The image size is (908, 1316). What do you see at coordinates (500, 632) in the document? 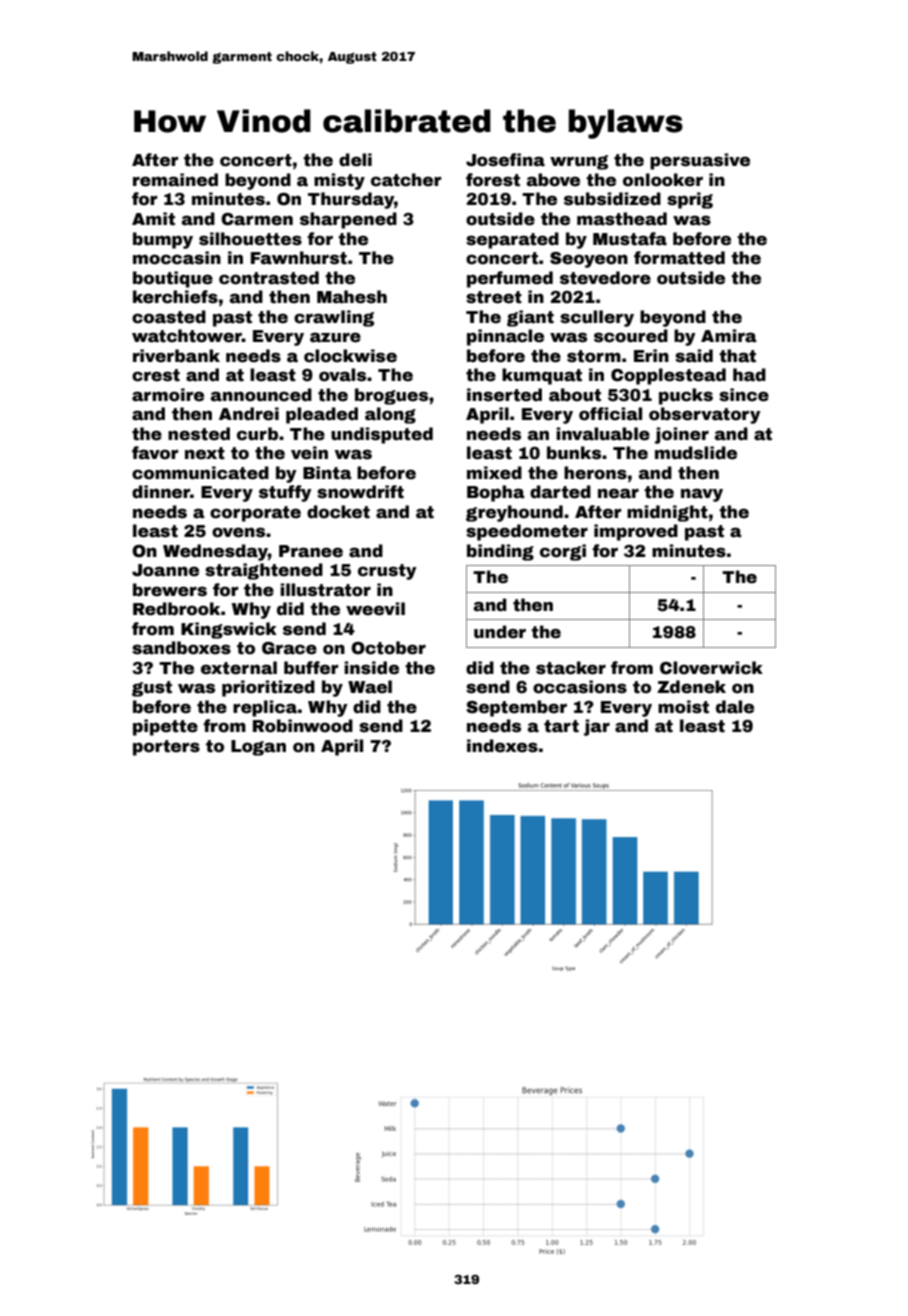
I see `under` at bounding box center [500, 632].
